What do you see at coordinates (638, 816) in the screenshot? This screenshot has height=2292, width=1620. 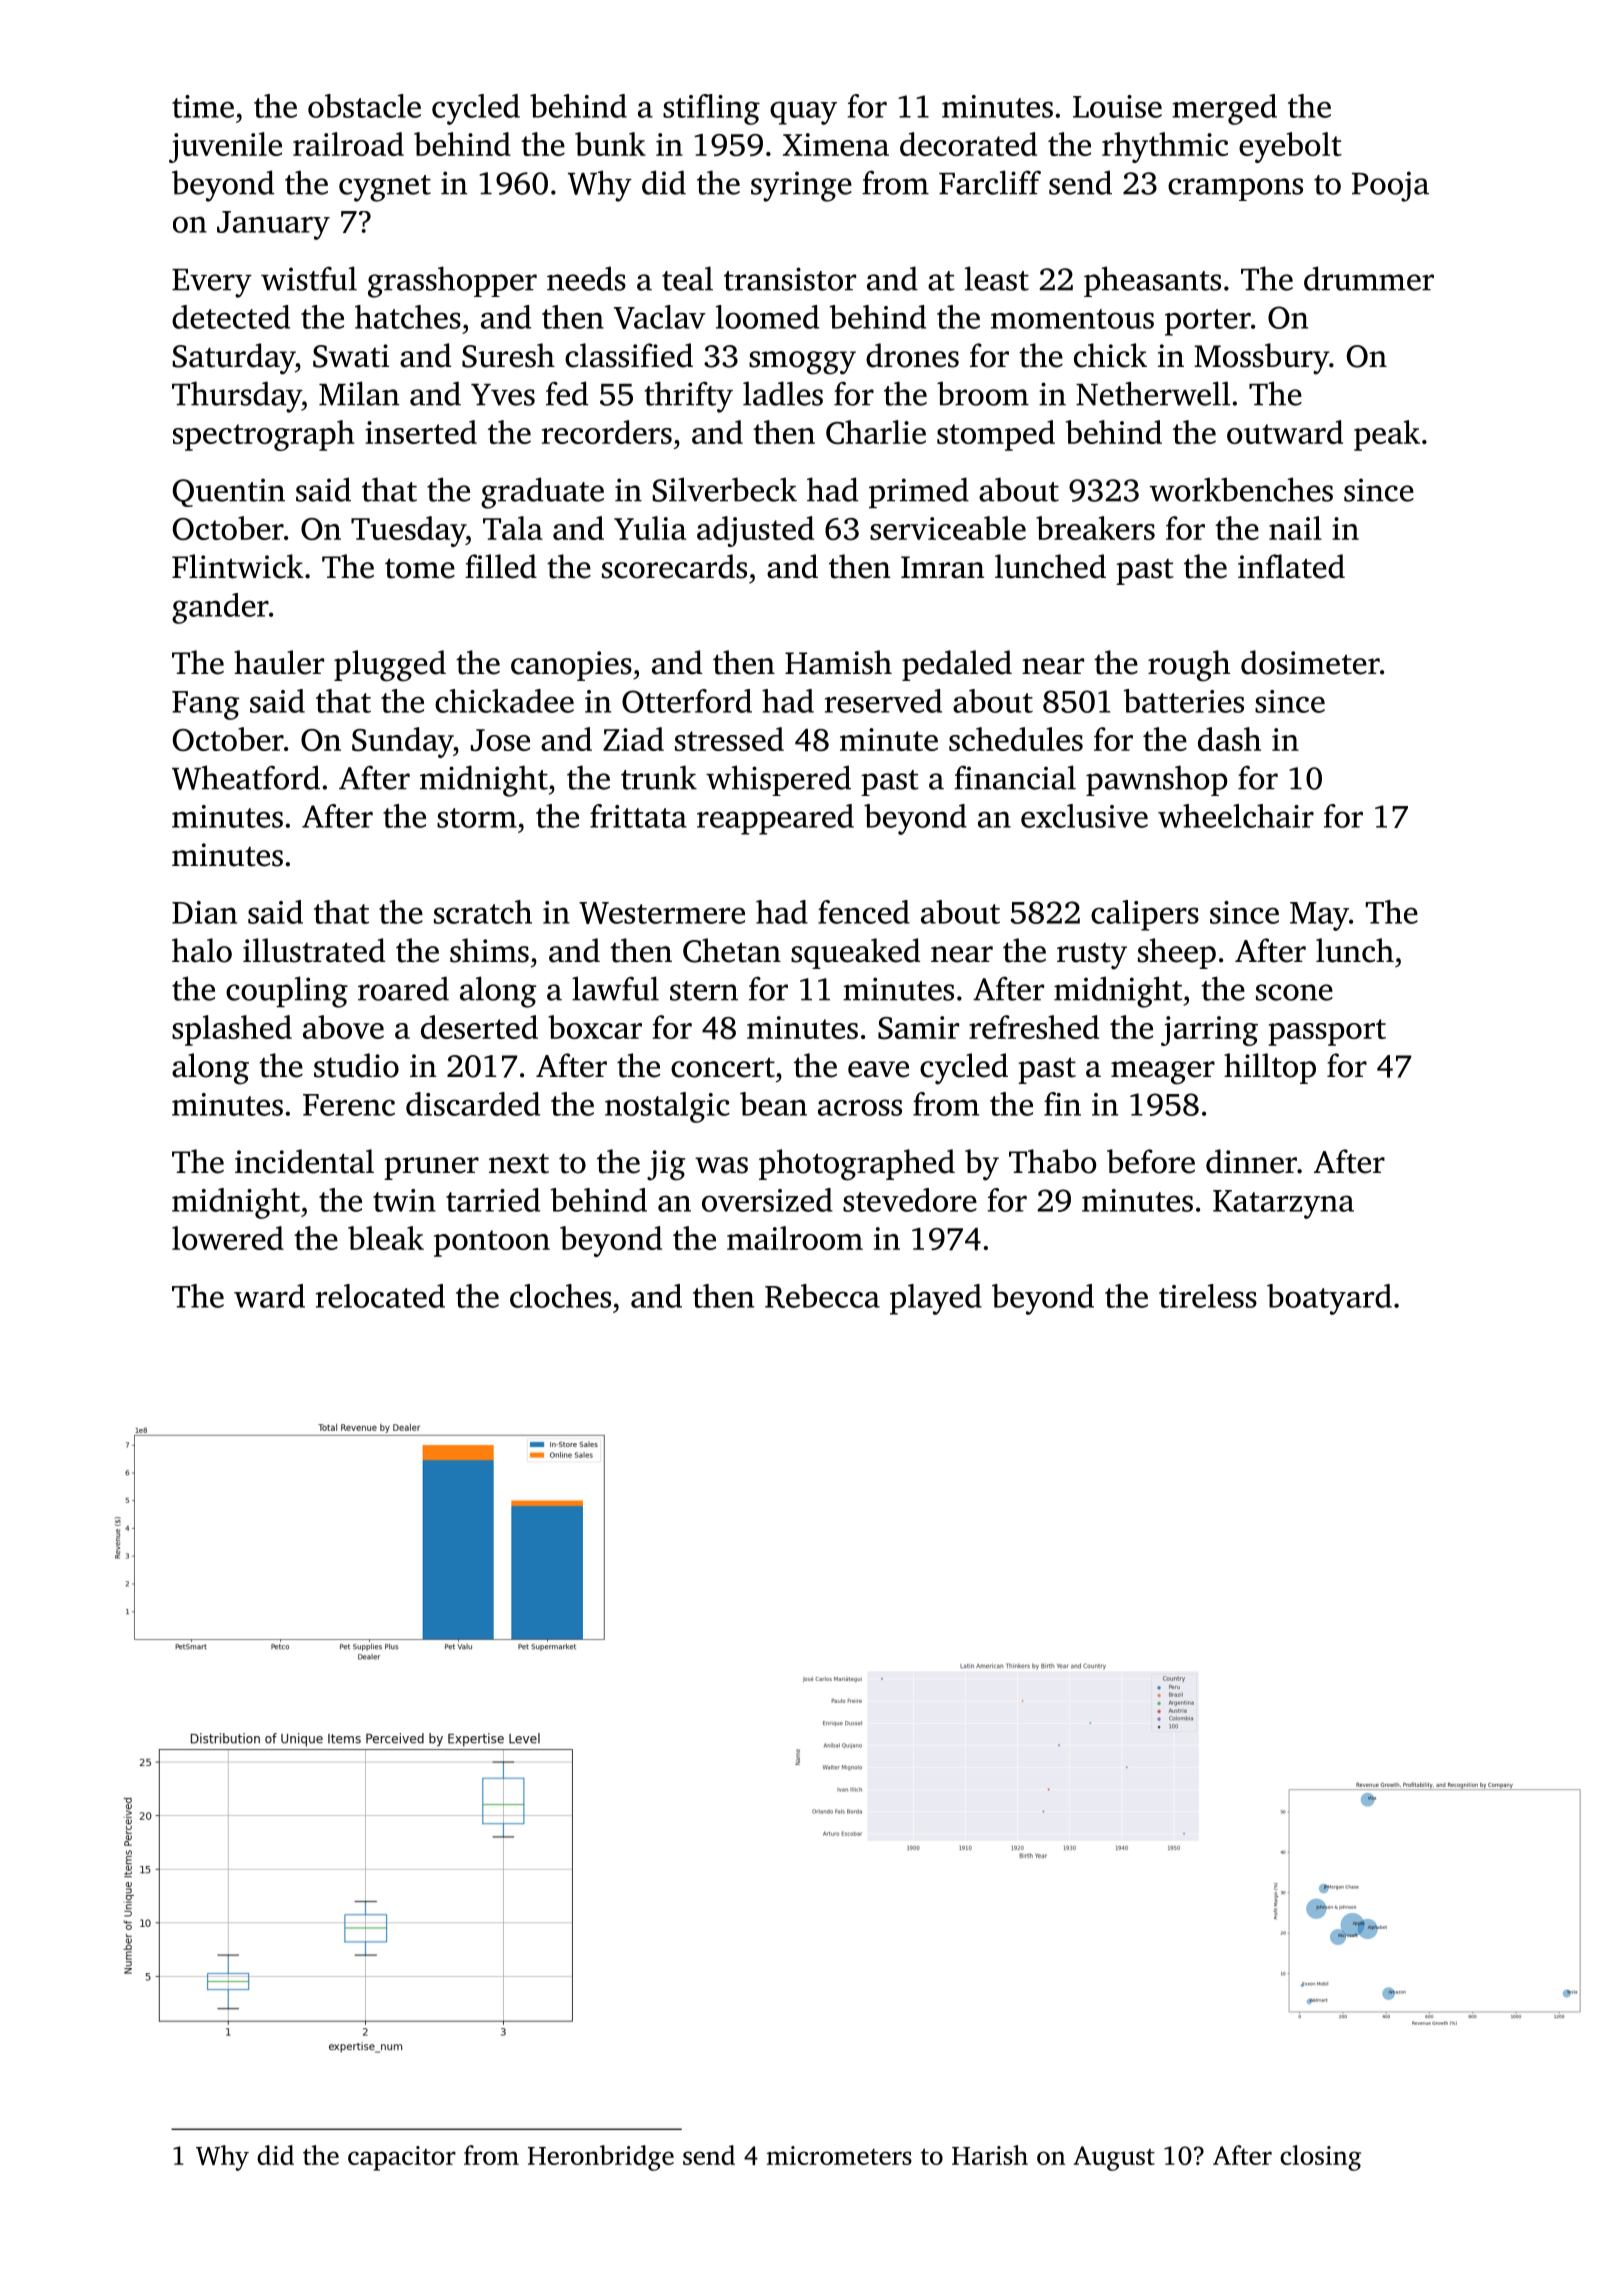 I see `frittata` at bounding box center [638, 816].
